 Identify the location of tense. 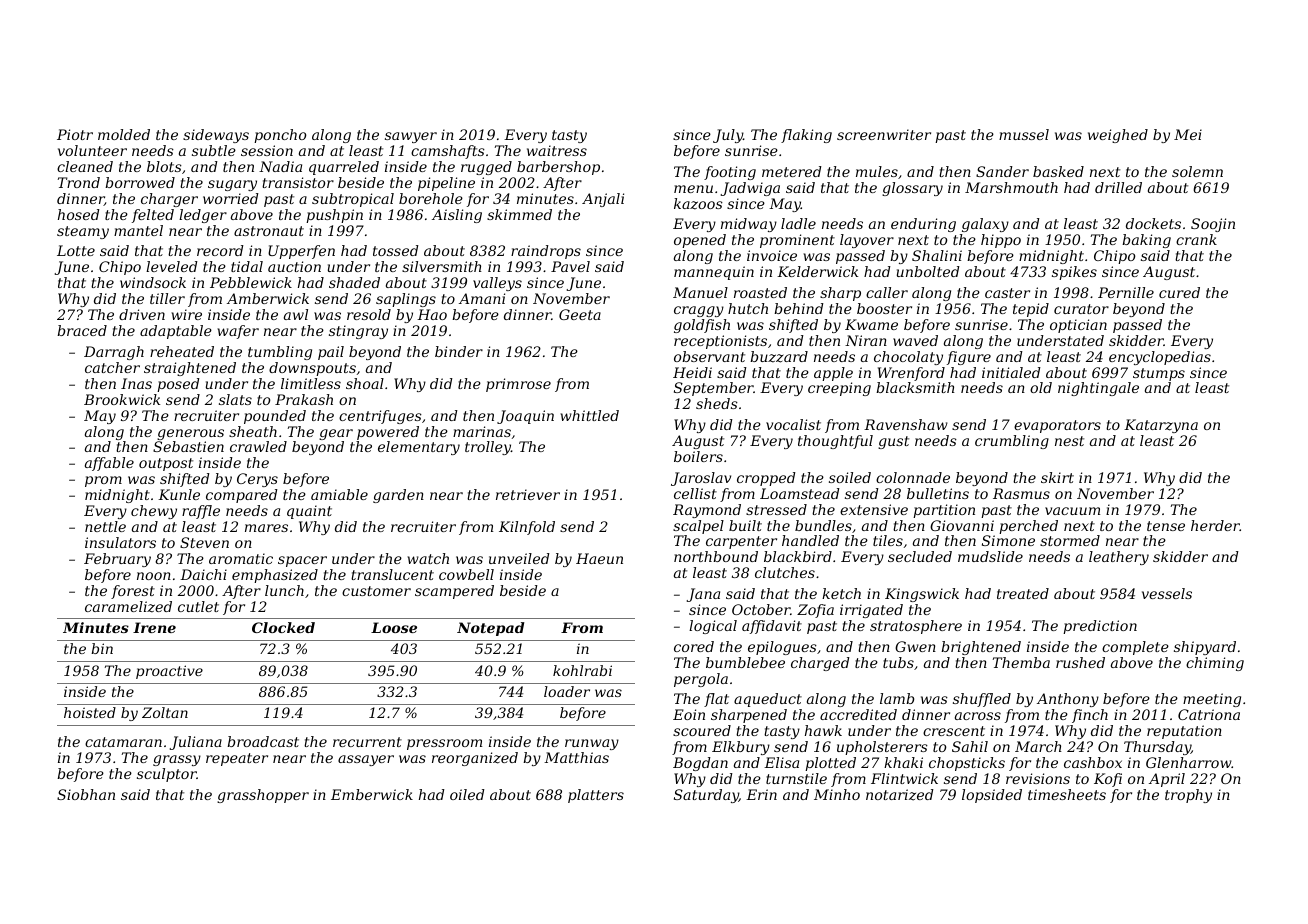
(1166, 526).
